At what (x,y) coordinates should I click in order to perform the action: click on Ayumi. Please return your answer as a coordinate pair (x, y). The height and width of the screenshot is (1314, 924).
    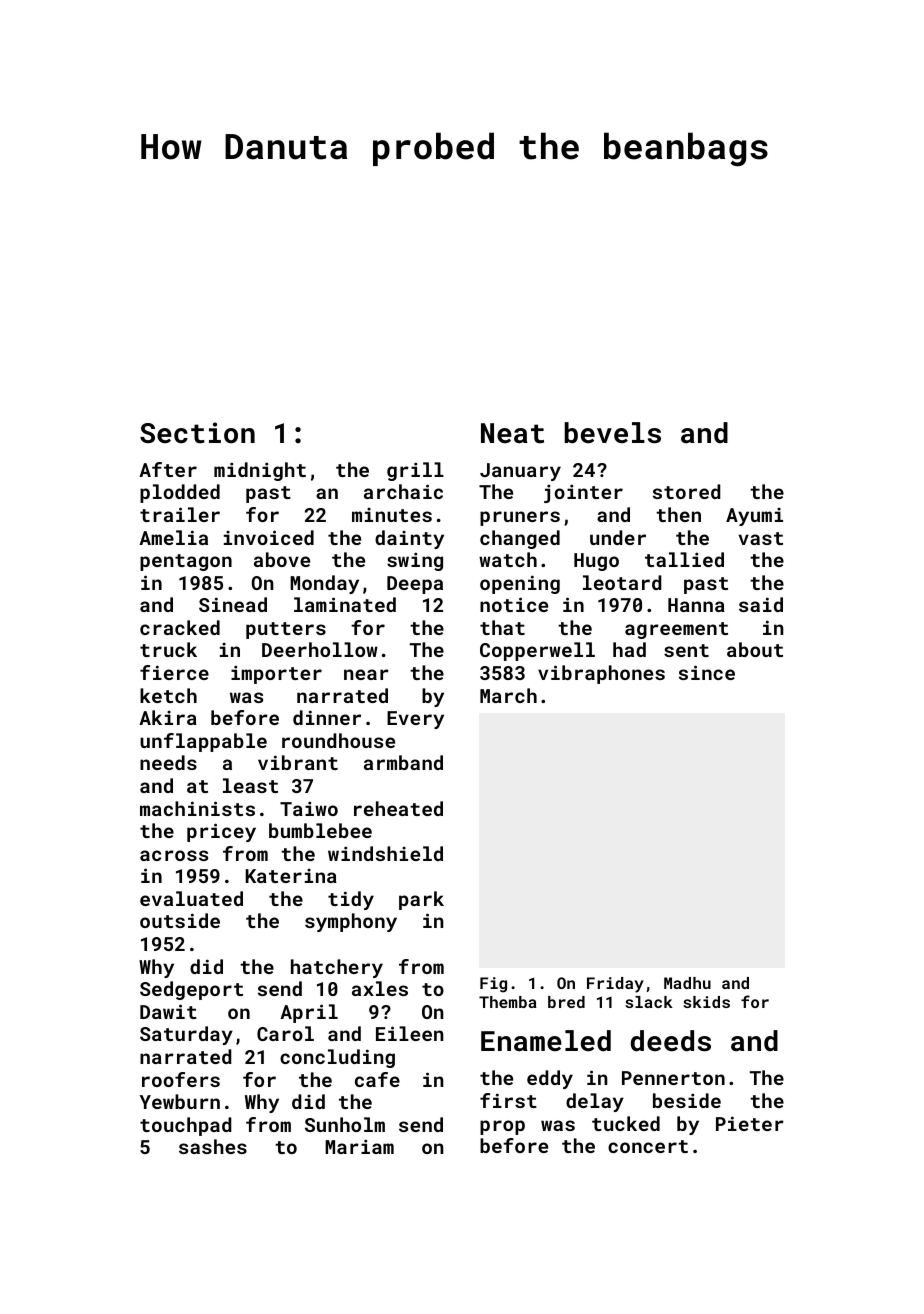
    Looking at the image, I should click on (754, 517).
